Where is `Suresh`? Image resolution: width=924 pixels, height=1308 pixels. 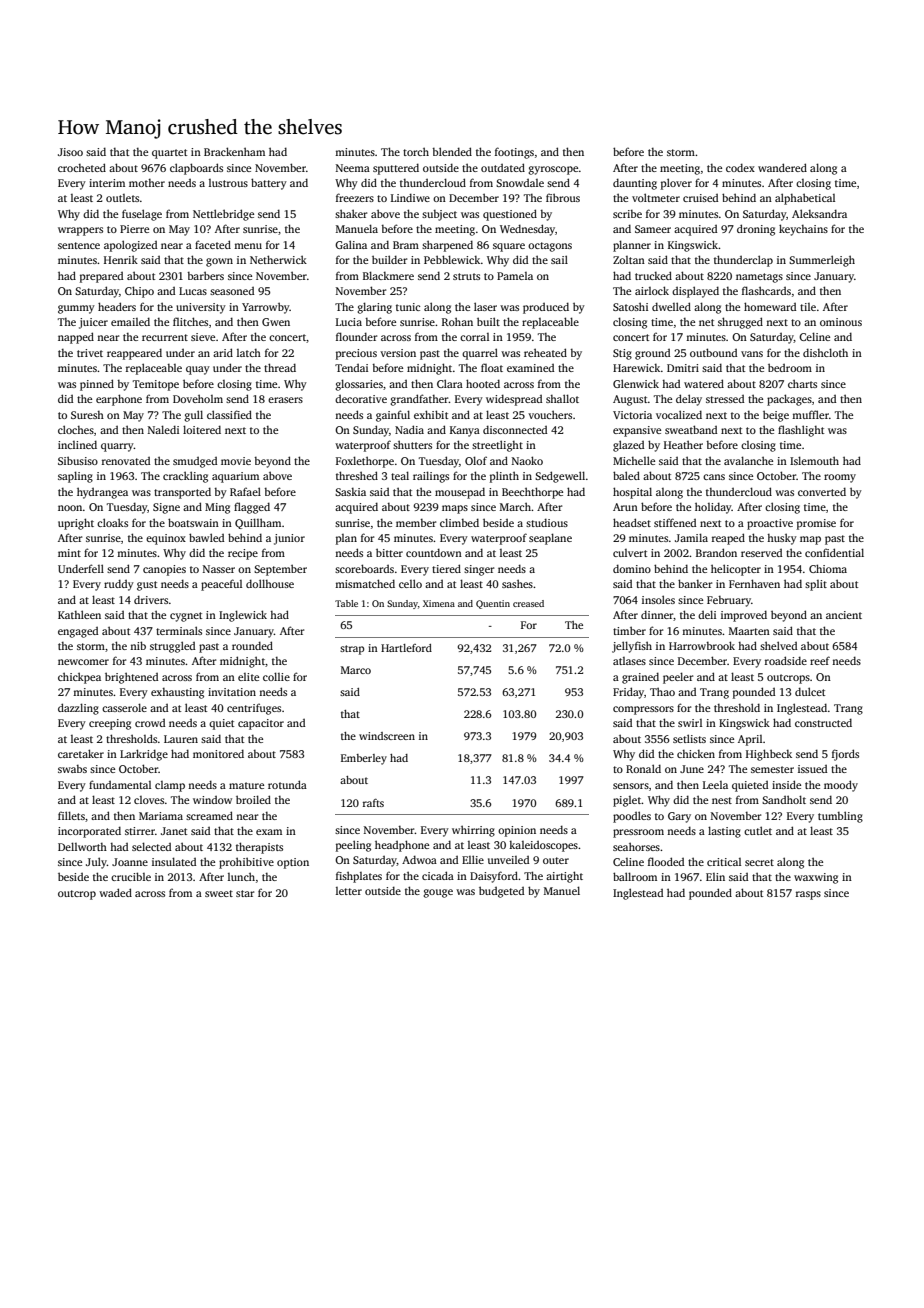
Suresh is located at coordinates (87, 415).
